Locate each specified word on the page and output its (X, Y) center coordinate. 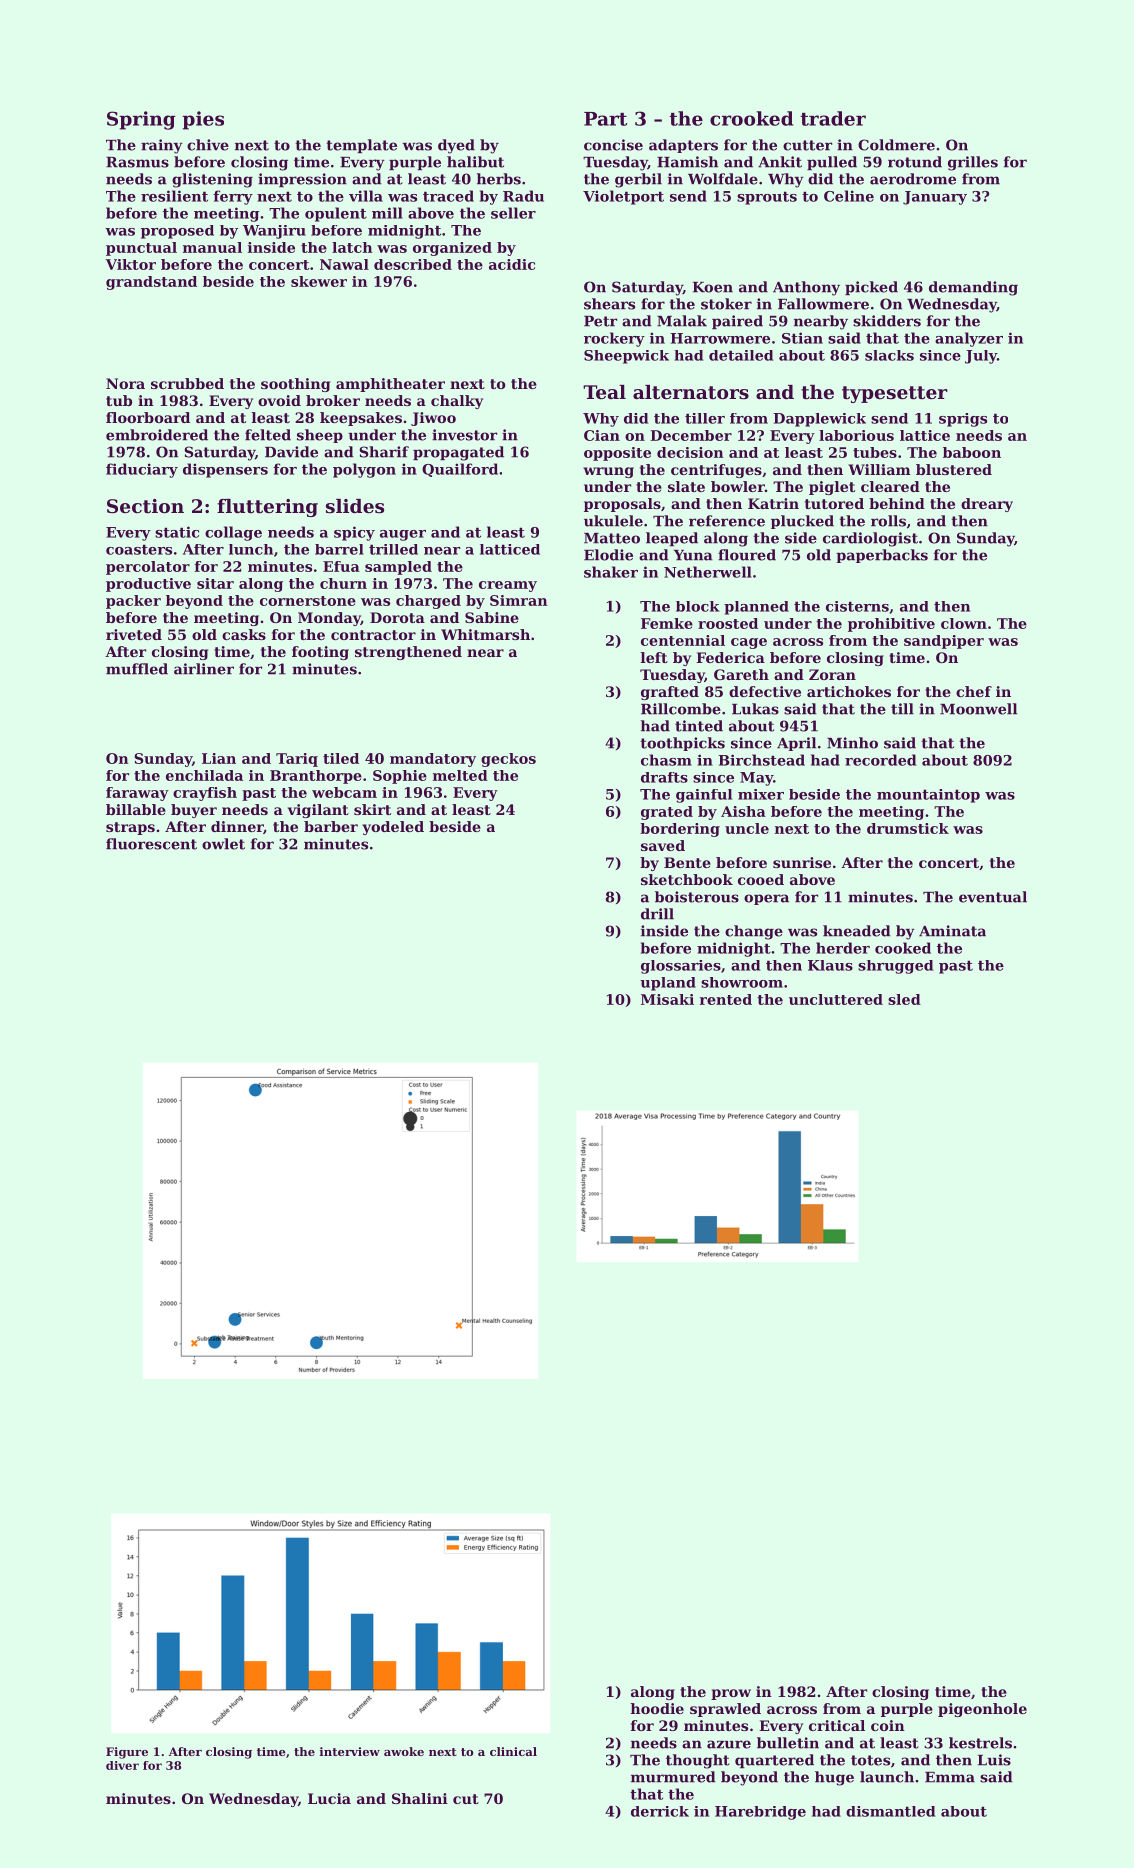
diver (122, 1765)
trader (833, 118)
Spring (141, 120)
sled (904, 999)
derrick (660, 1811)
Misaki (667, 999)
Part (605, 119)
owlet (223, 844)
